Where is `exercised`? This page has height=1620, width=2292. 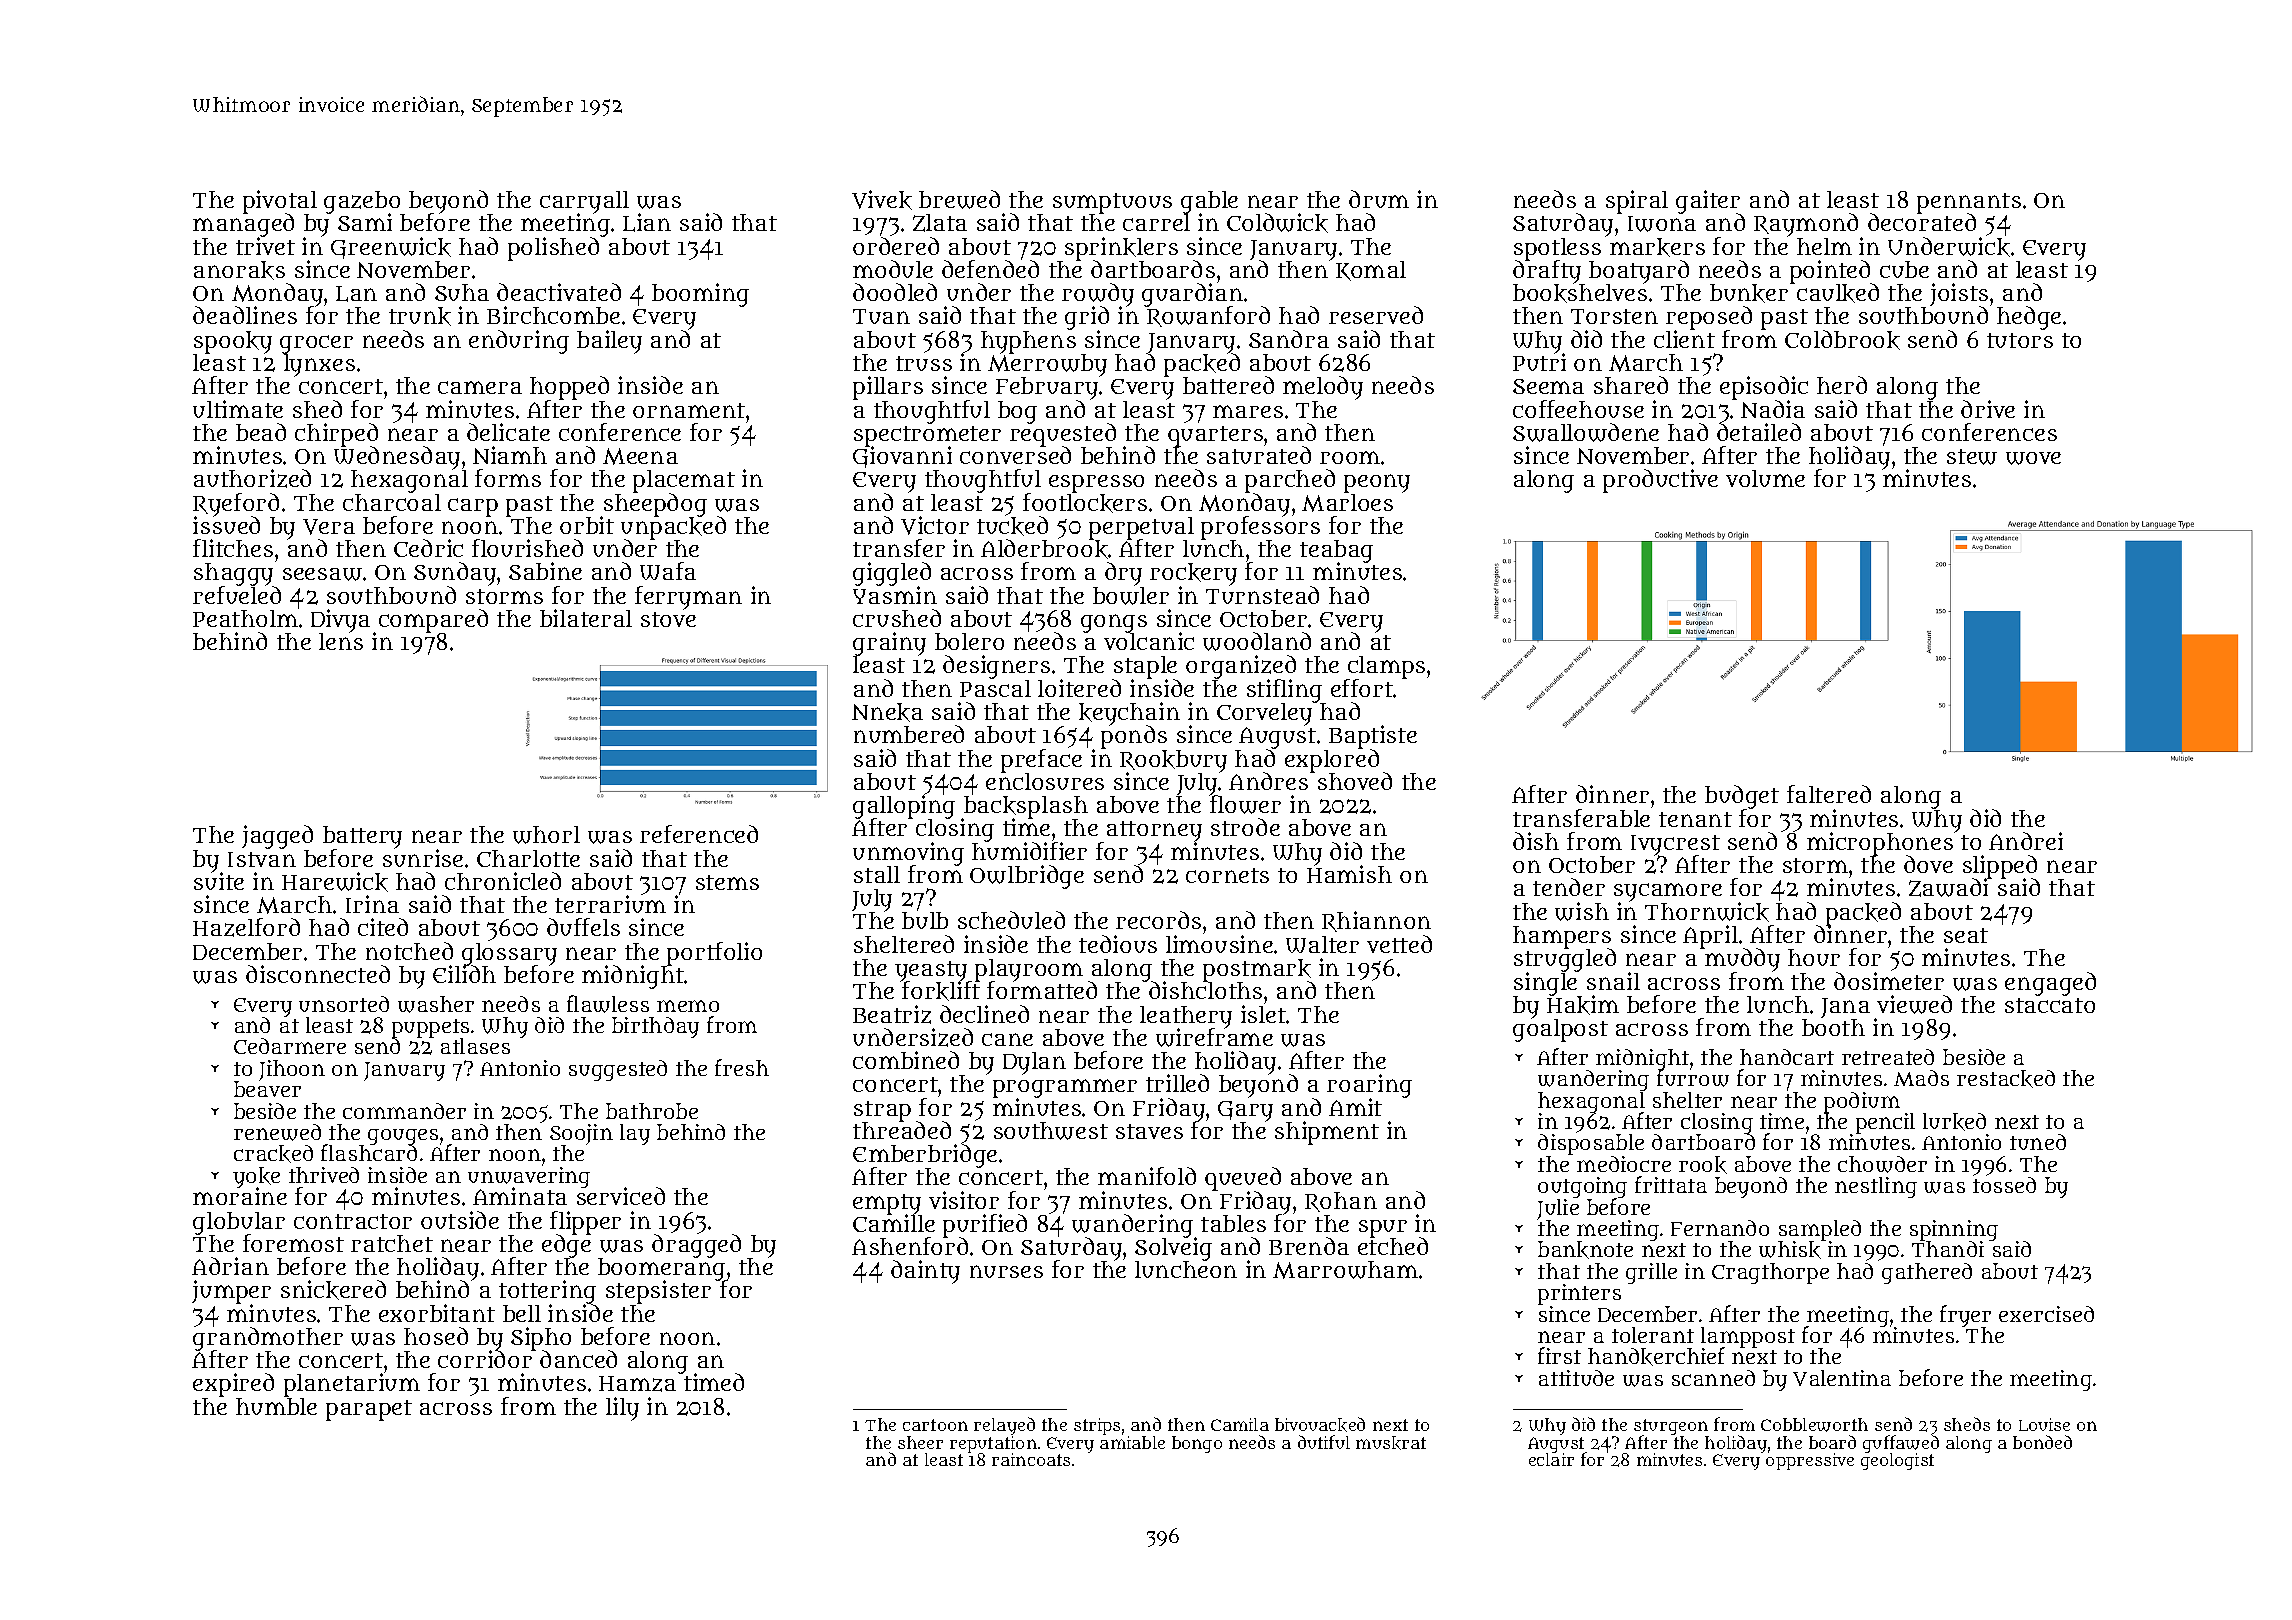
exercised is located at coordinates (2046, 1314).
